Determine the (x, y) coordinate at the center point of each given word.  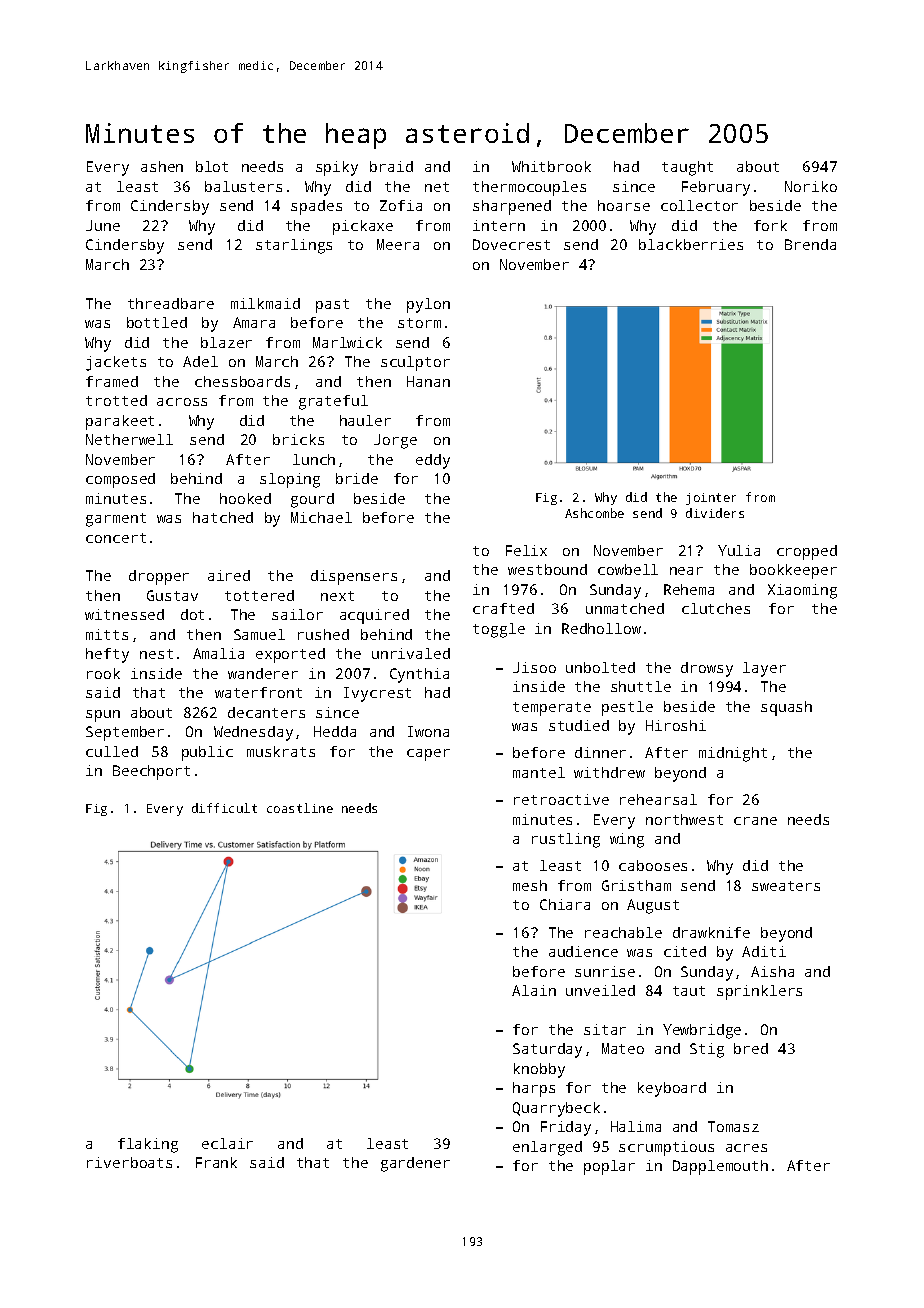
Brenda (810, 244)
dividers (715, 513)
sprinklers (759, 992)
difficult (224, 808)
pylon (428, 305)
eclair (227, 1143)
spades (316, 207)
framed (112, 381)
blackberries (691, 244)
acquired (374, 616)
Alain (534, 990)
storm (419, 323)
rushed (323, 634)
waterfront (258, 692)
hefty (107, 655)
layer (764, 669)
